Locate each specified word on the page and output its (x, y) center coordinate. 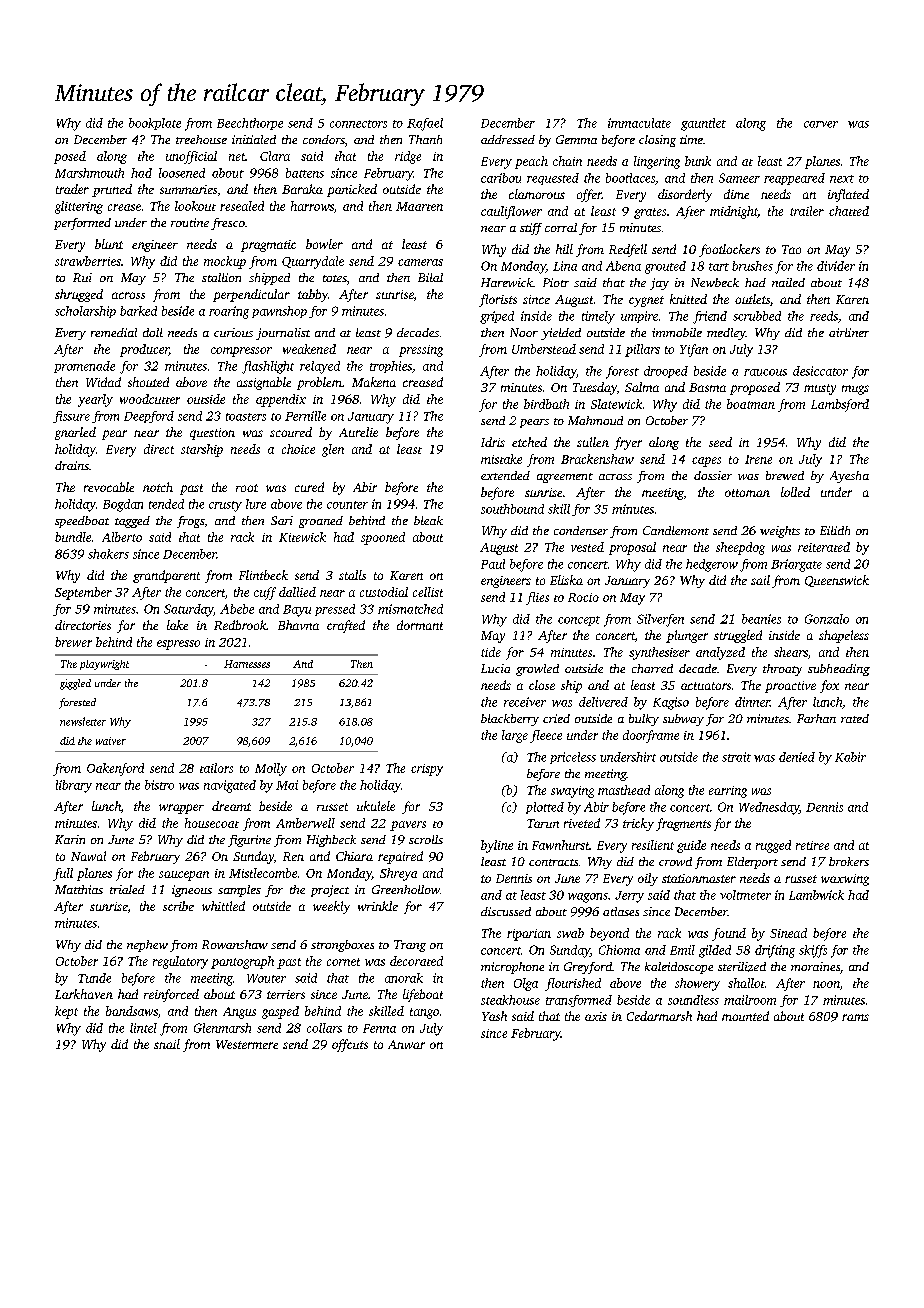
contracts (553, 862)
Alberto (122, 537)
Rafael (425, 124)
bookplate (155, 124)
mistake (501, 459)
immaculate (639, 123)
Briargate (796, 565)
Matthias (79, 889)
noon (826, 984)
